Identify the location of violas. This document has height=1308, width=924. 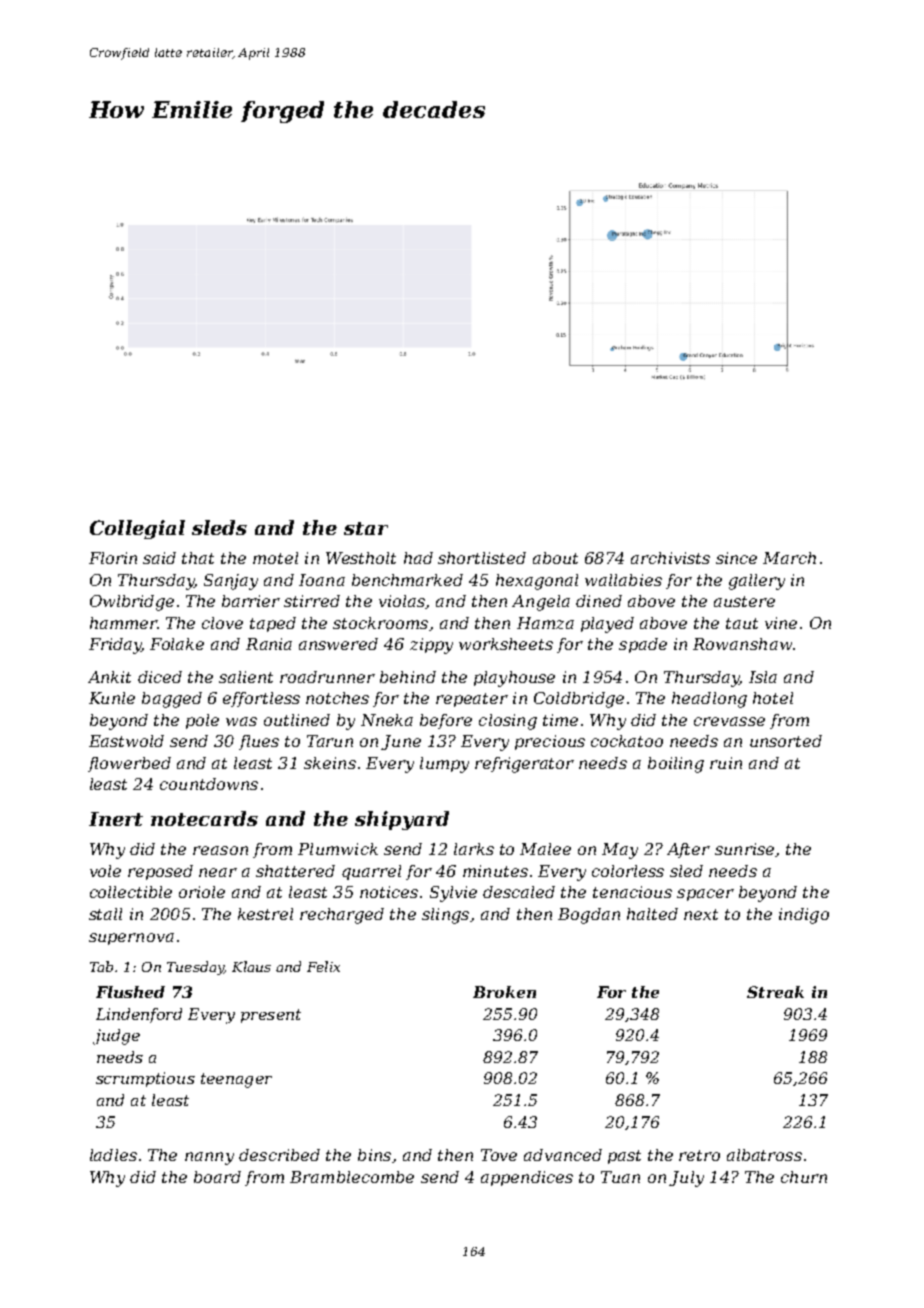
(402, 601).
